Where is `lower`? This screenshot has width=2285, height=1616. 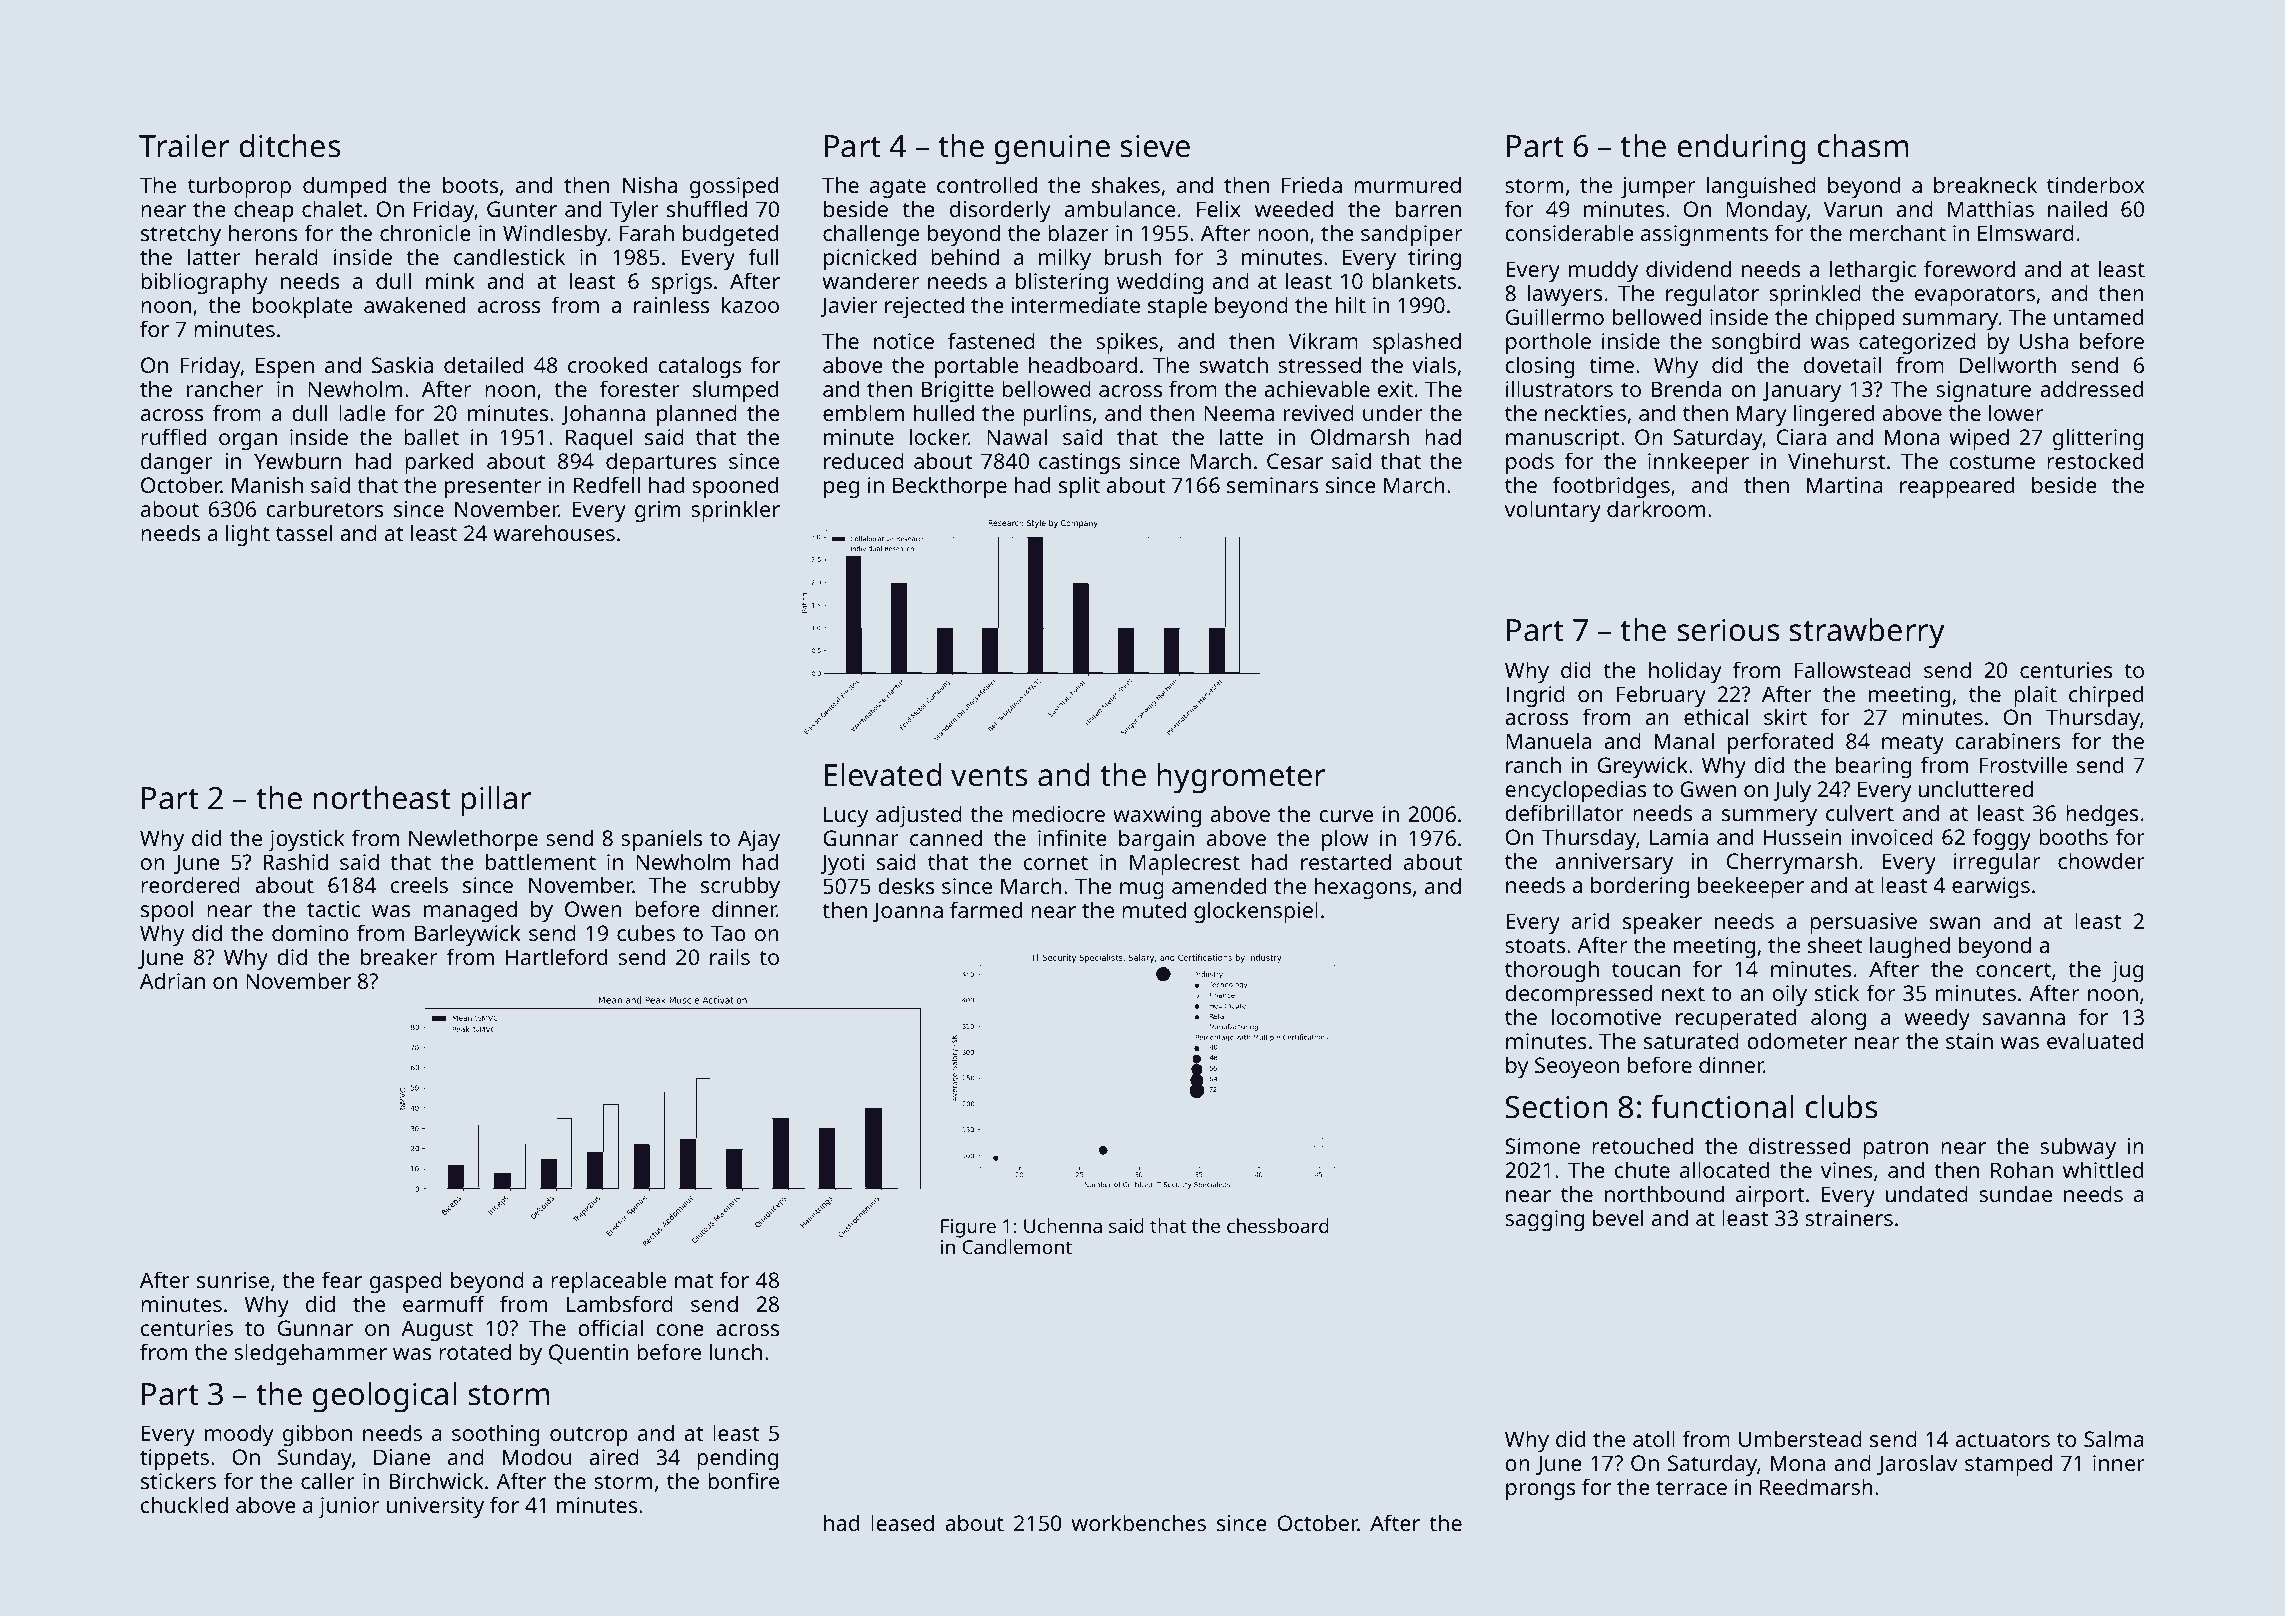 lower is located at coordinates (2016, 412).
